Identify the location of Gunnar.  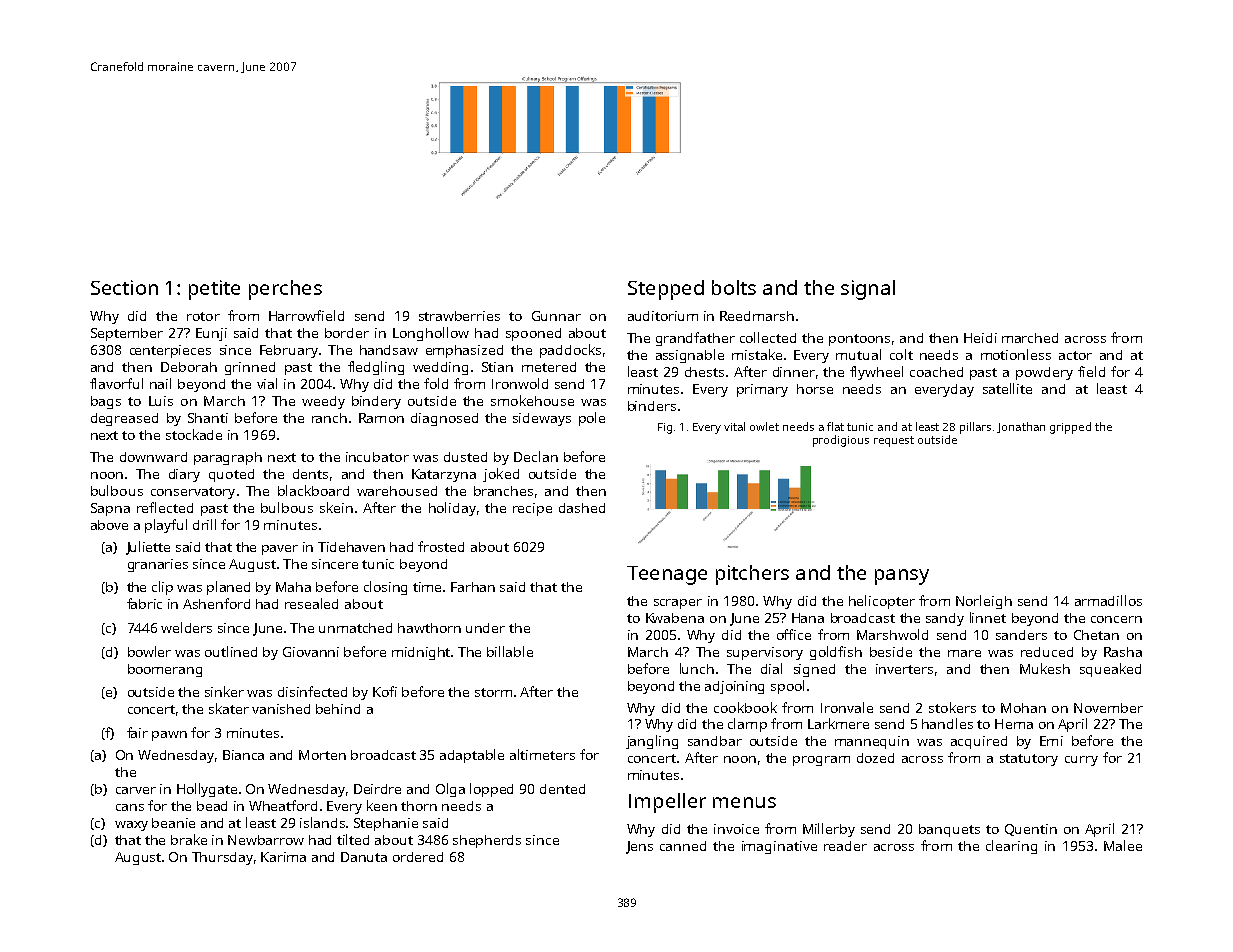
(556, 316).
